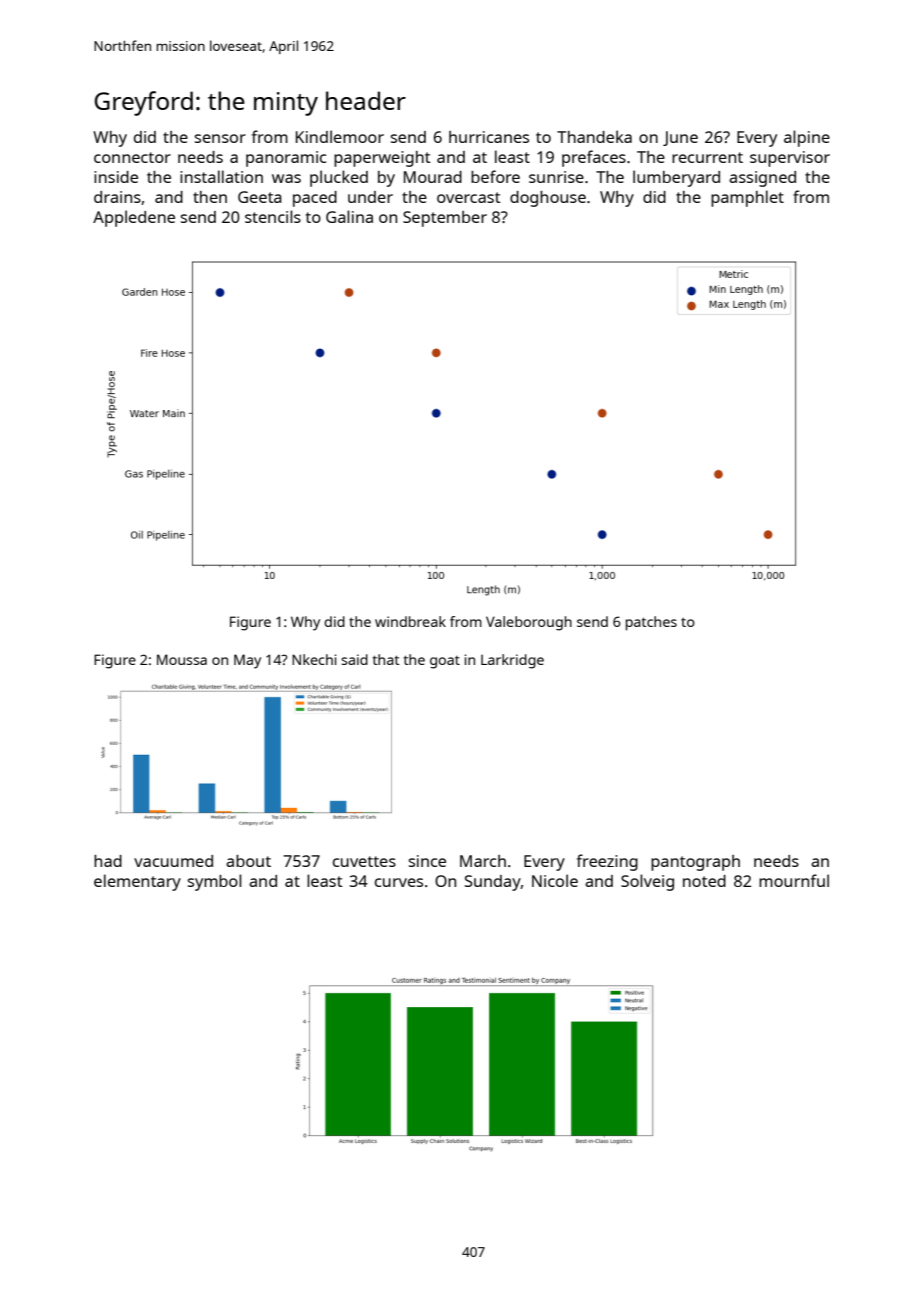 Image resolution: width=924 pixels, height=1308 pixels. Describe the element at coordinates (386, 659) in the screenshot. I see `that` at that location.
